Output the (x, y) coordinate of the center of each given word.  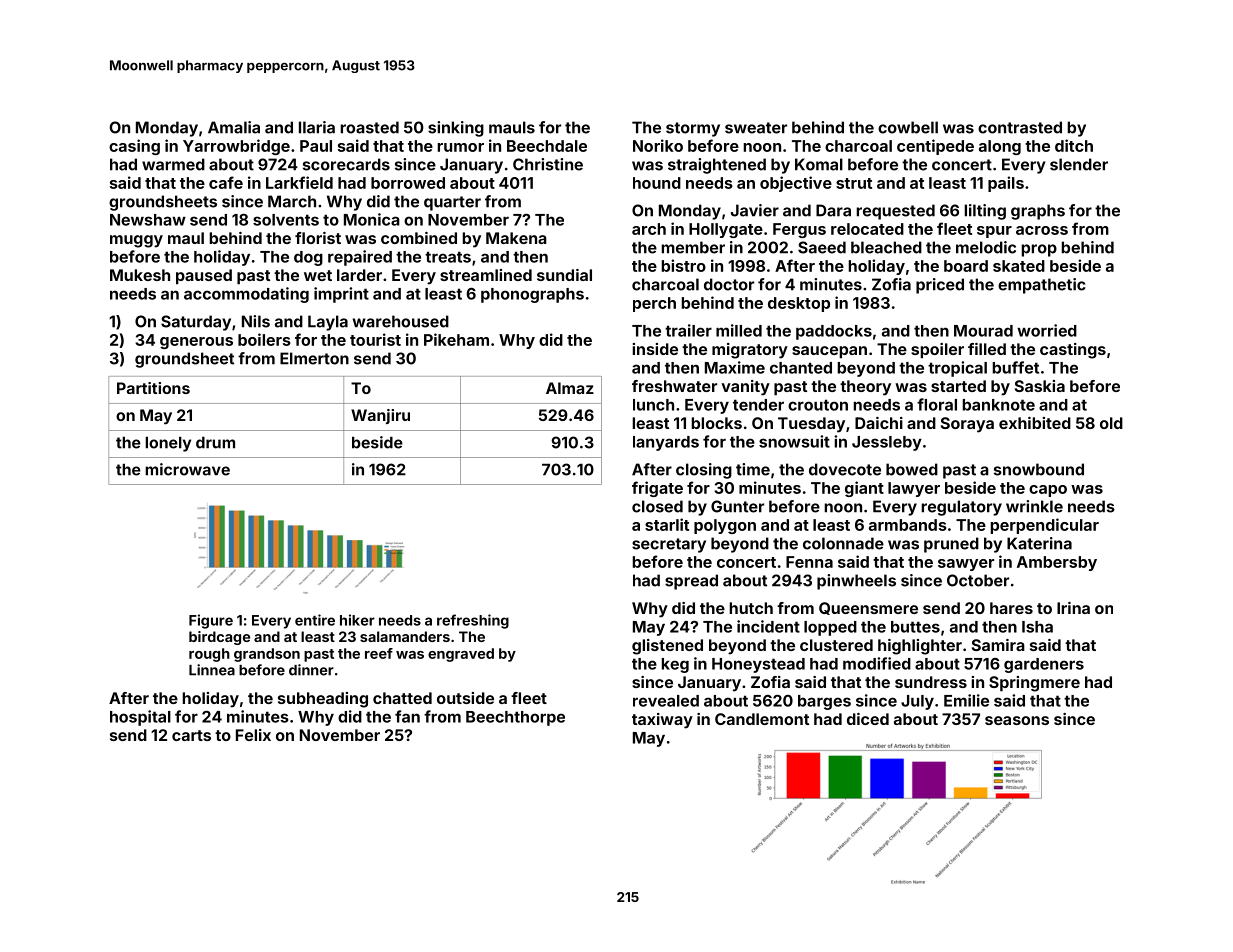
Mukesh (140, 275)
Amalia (234, 127)
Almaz (570, 388)
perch (654, 304)
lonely (168, 444)
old (1111, 423)
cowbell (908, 127)
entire (315, 620)
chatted (402, 698)
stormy (693, 129)
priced (940, 286)
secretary (669, 545)
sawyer (966, 565)
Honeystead (758, 665)
